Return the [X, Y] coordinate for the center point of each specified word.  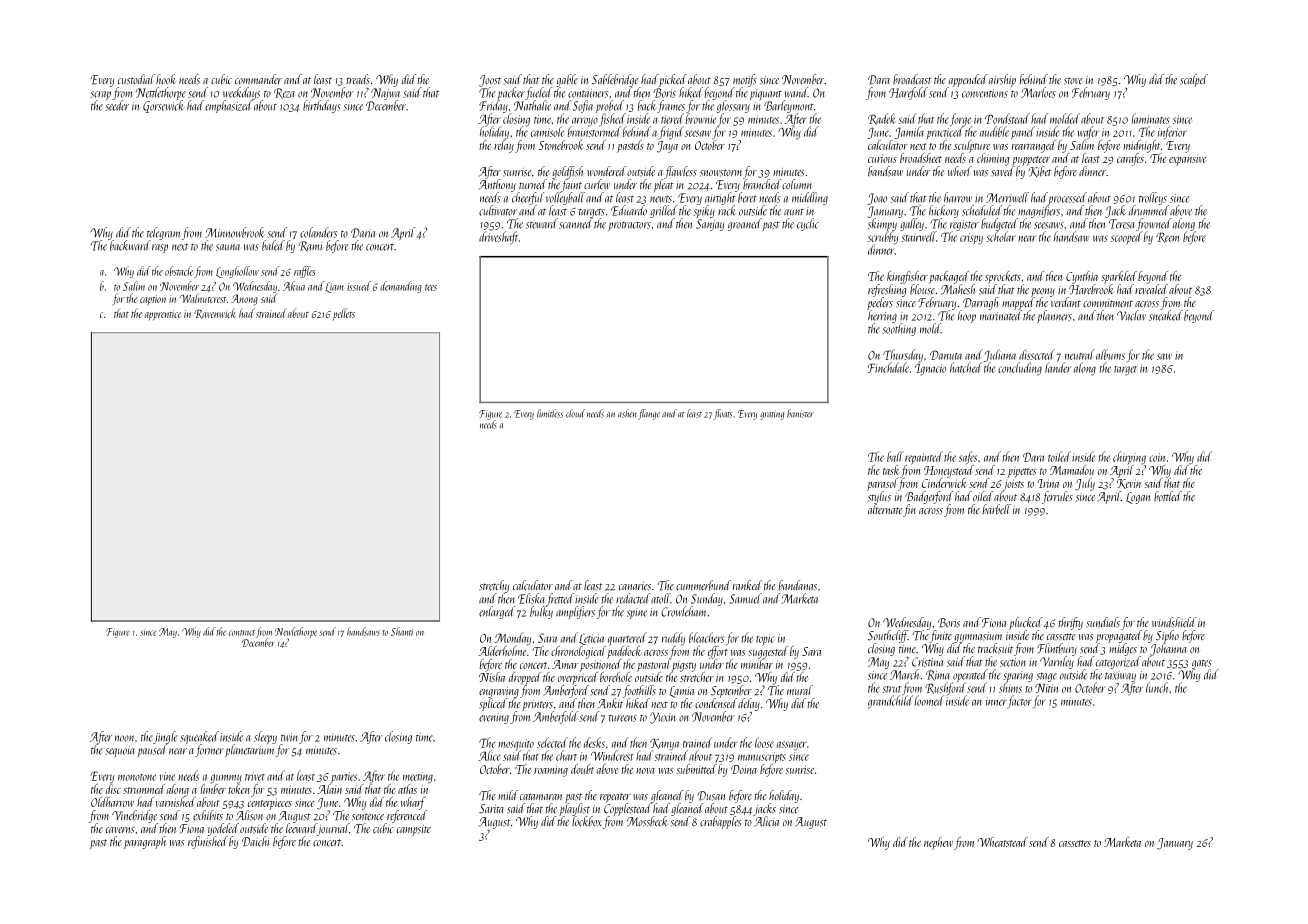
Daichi [255, 841]
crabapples [720, 822]
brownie [701, 118]
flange [649, 414]
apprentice [163, 315]
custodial [136, 79]
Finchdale [888, 367]
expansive [1187, 160]
